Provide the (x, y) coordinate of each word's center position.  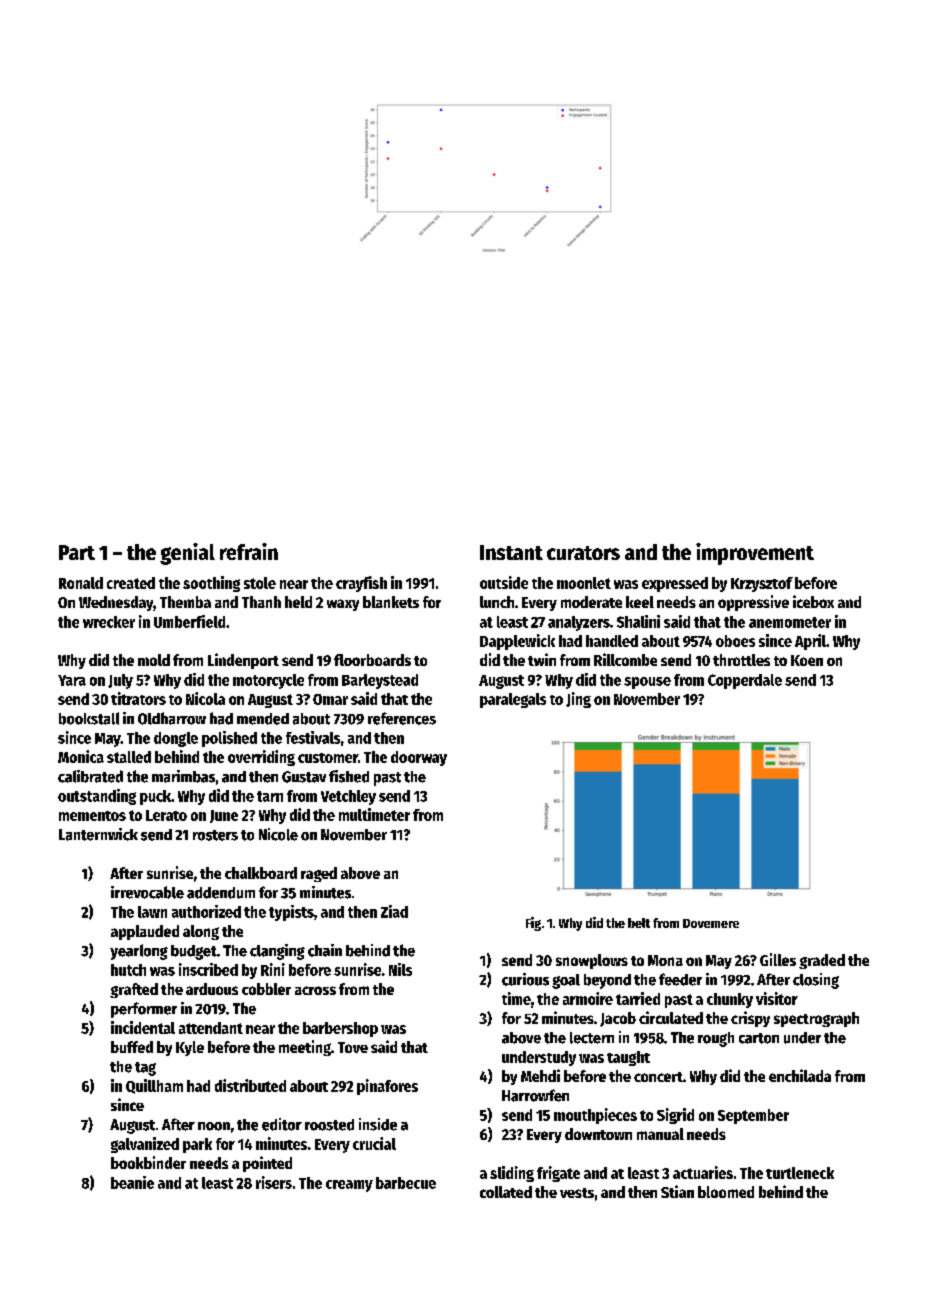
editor (282, 1124)
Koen (807, 660)
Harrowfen (535, 1095)
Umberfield (189, 621)
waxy (343, 605)
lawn (152, 912)
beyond (607, 981)
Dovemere (711, 923)
